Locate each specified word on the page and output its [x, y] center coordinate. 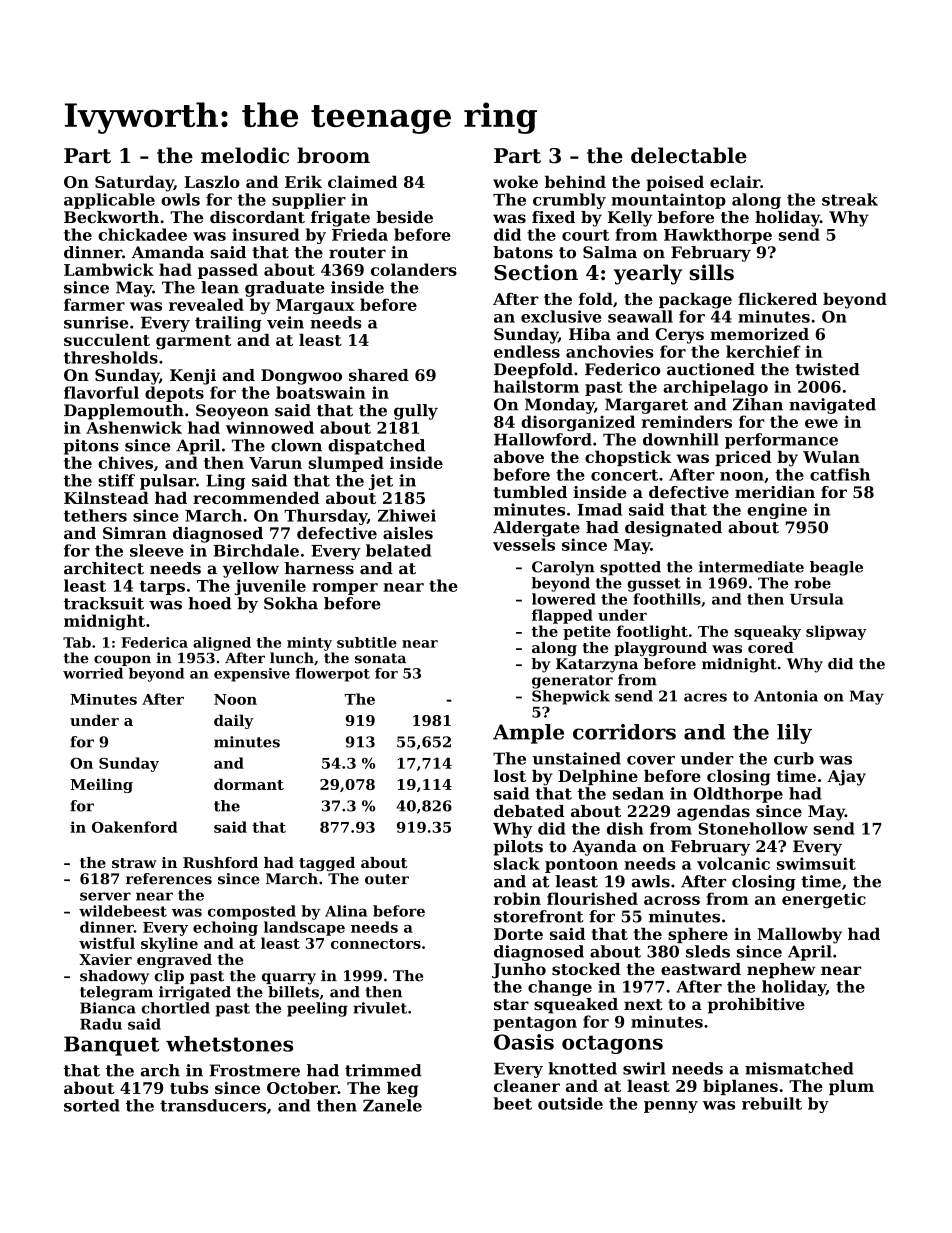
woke [515, 181]
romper [345, 589]
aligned [222, 644]
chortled [175, 1008]
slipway [836, 632]
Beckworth [111, 217]
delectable [689, 155]
